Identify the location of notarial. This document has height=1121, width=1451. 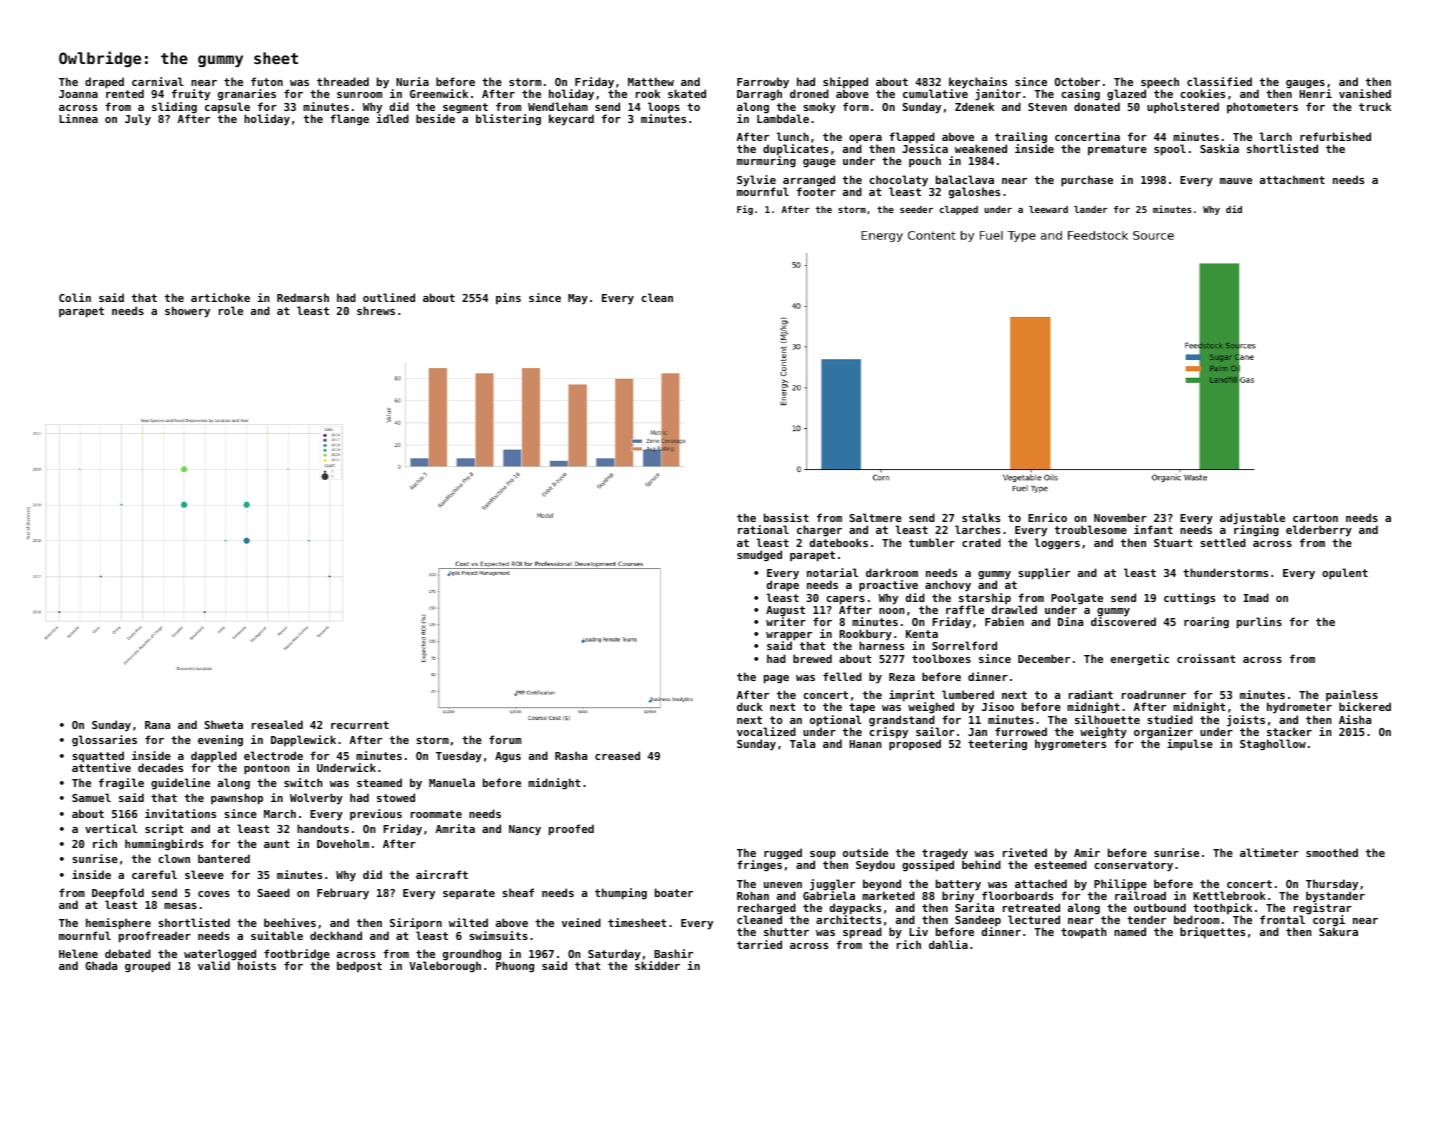
(832, 572).
